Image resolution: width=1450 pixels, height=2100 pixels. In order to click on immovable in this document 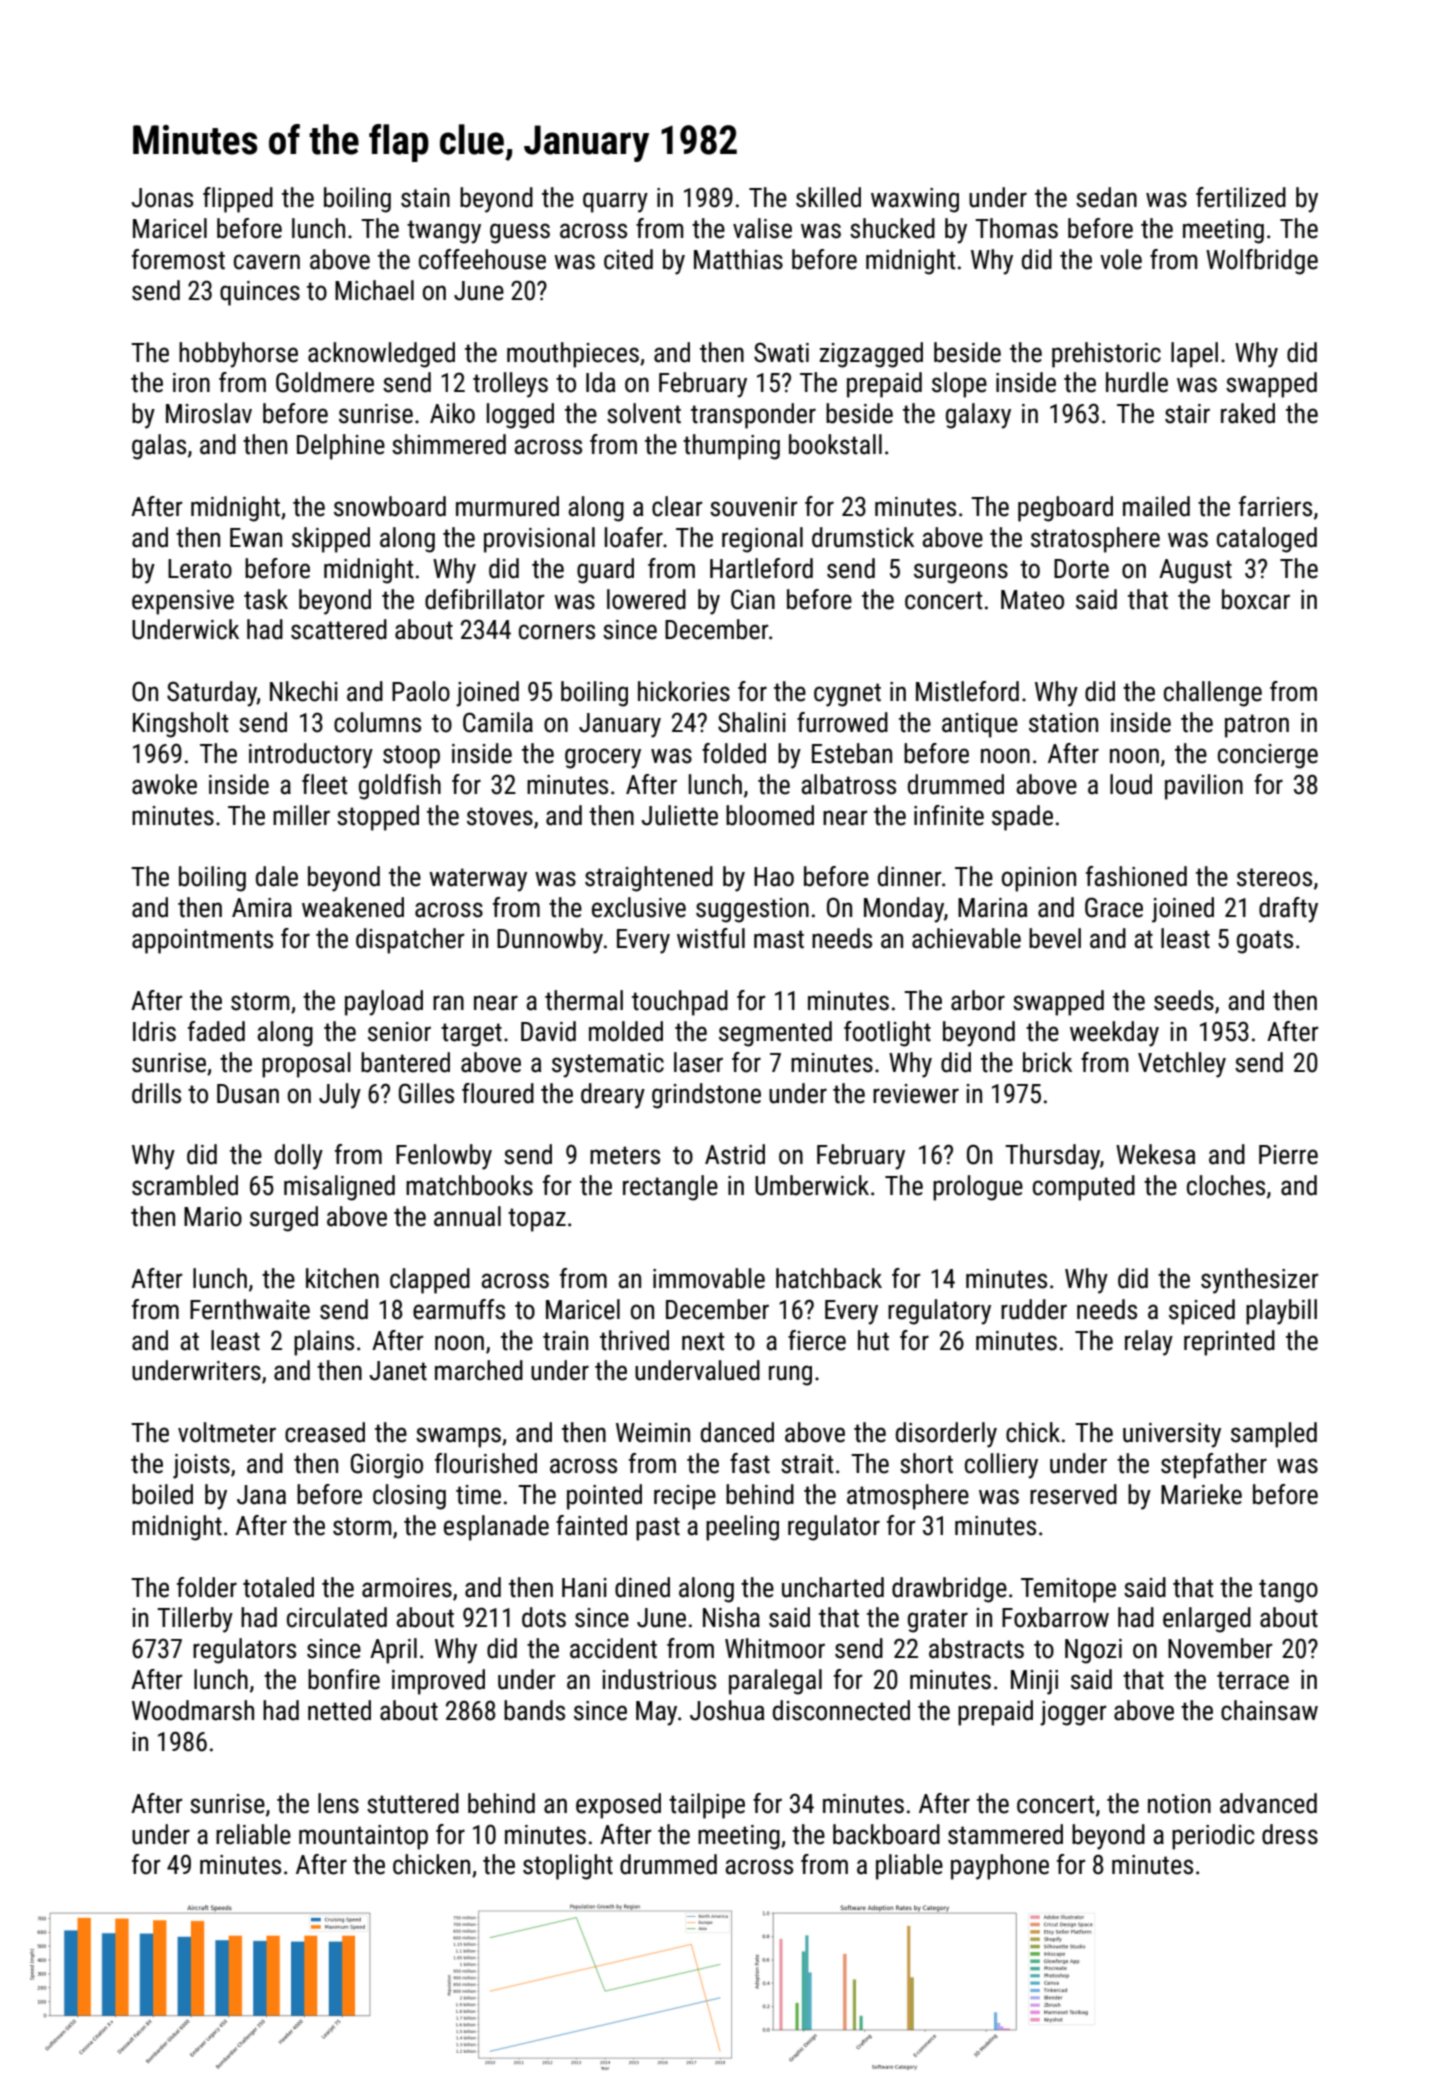, I will do `click(709, 1278)`.
